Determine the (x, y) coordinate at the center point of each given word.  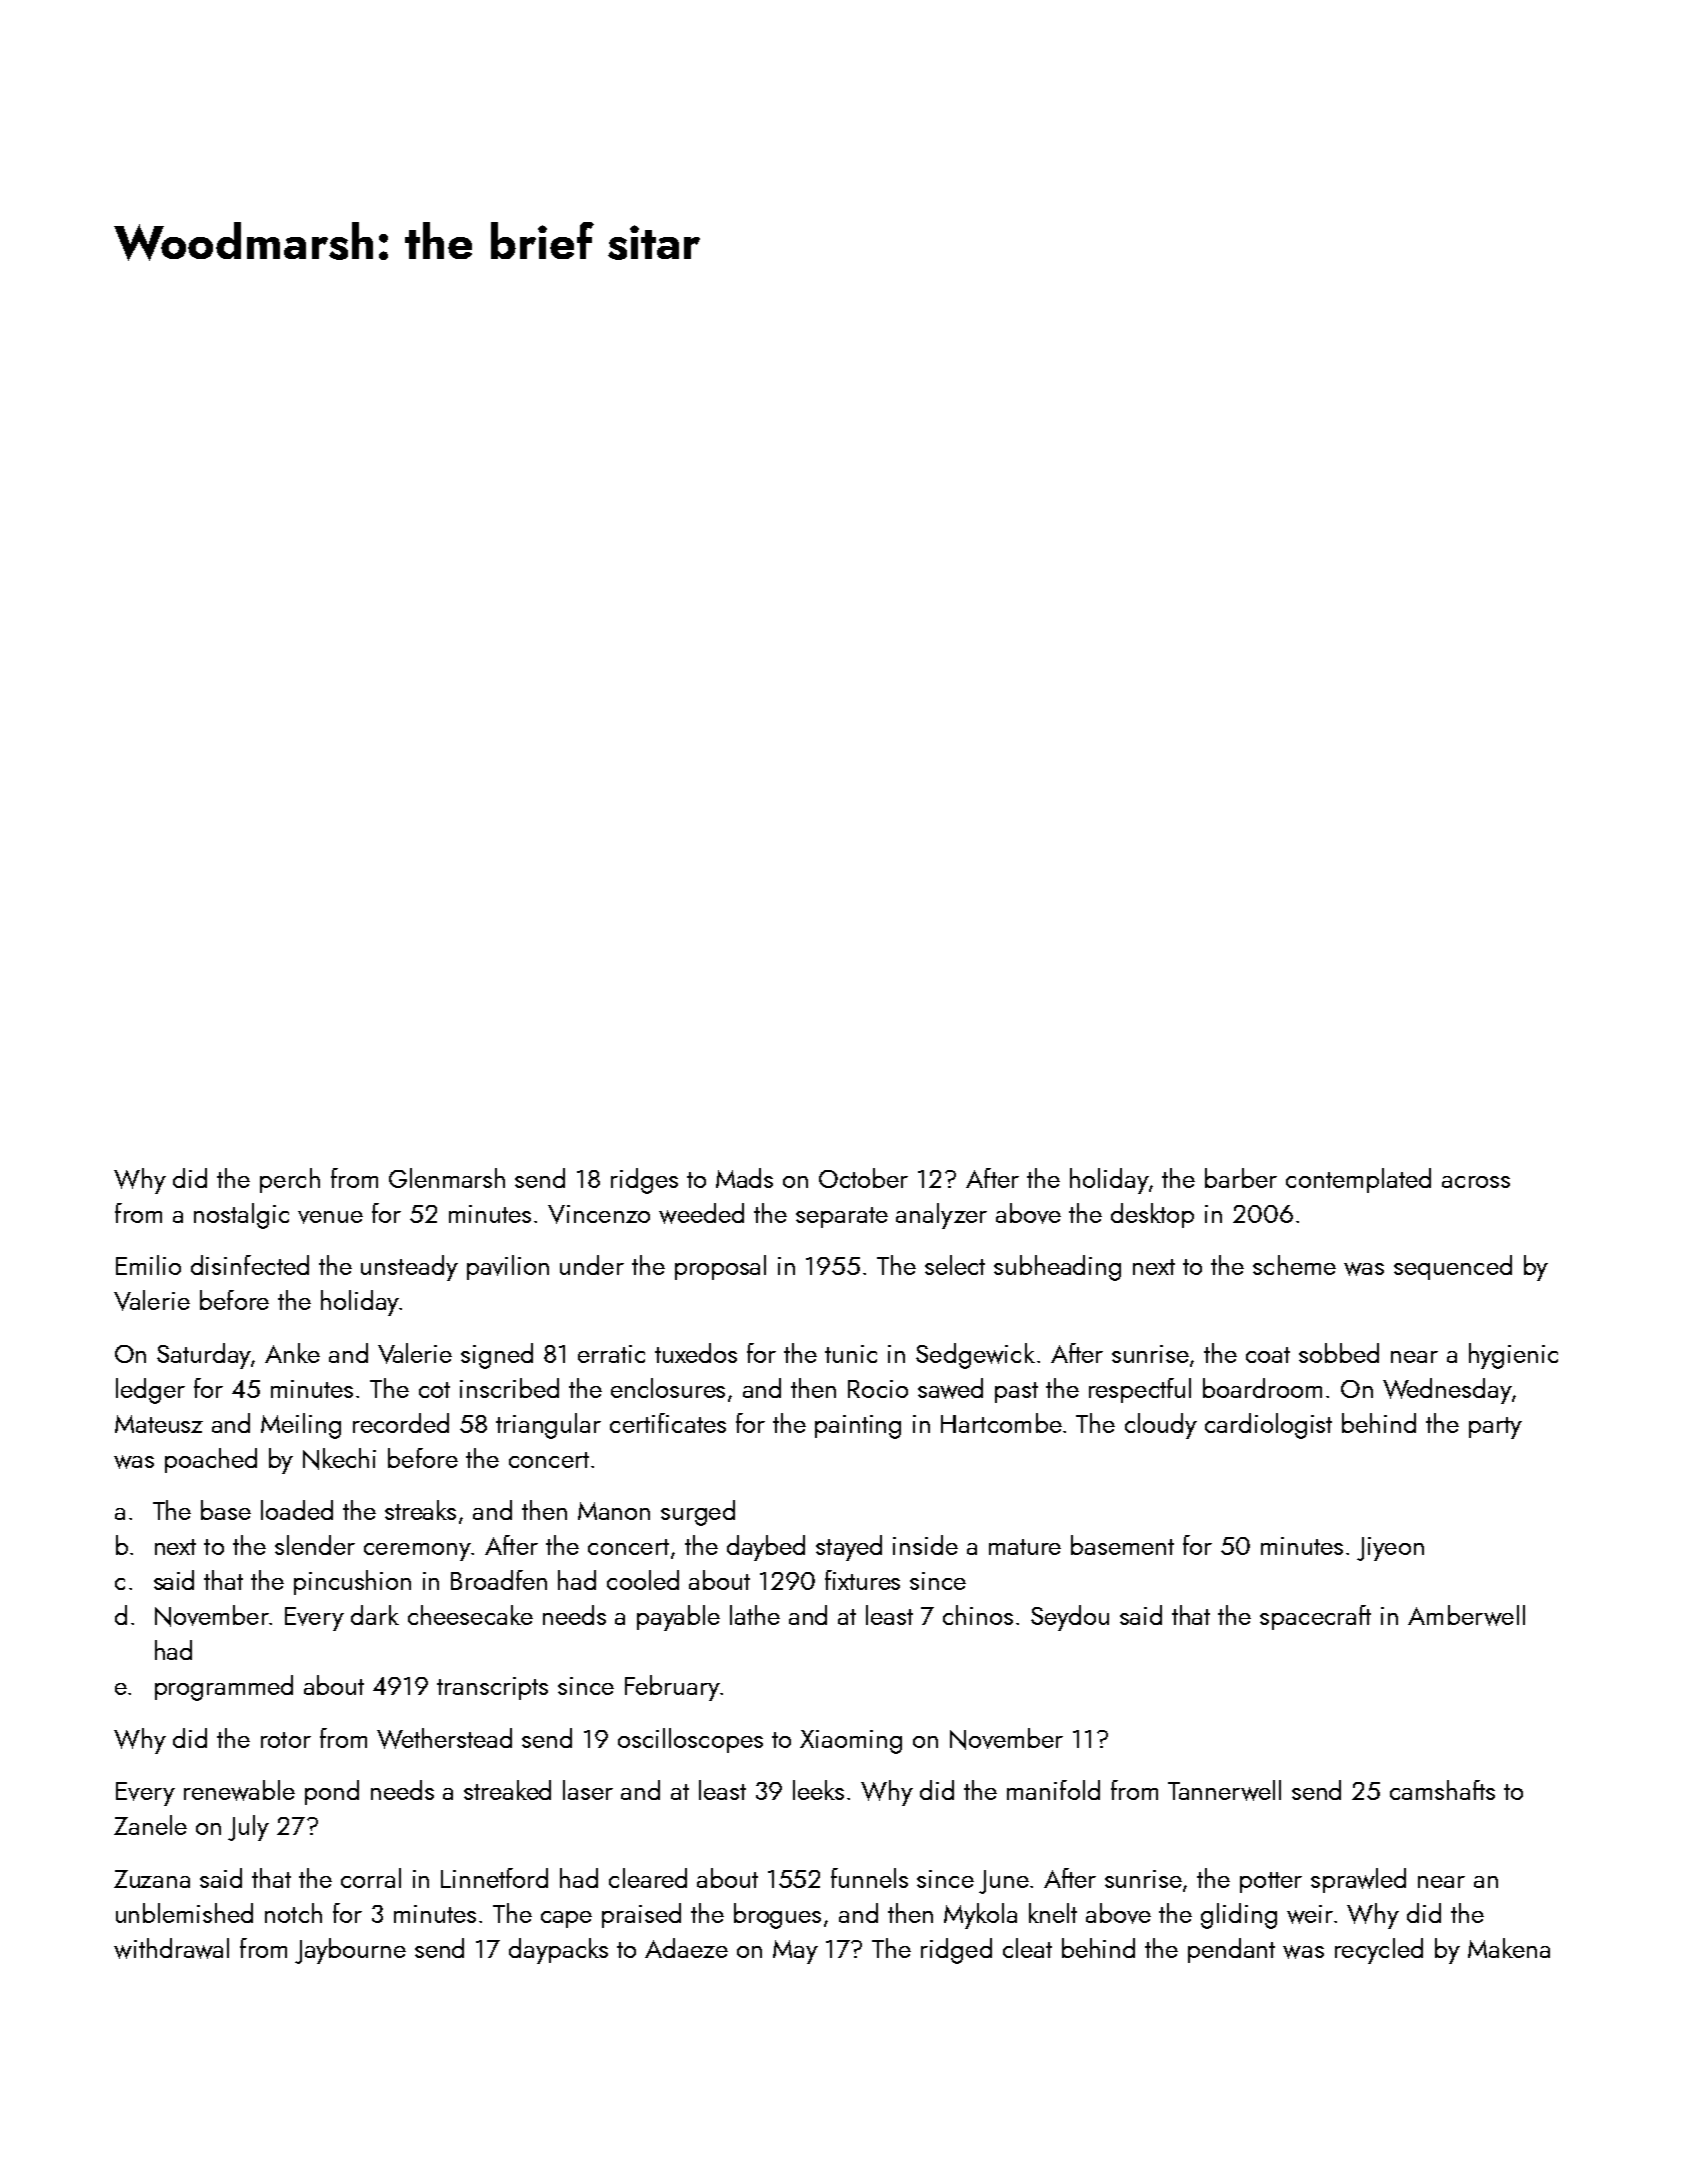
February (672, 1688)
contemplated (1358, 1180)
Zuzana (152, 1879)
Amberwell (1466, 1615)
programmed (224, 1688)
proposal (720, 1267)
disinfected (250, 1265)
